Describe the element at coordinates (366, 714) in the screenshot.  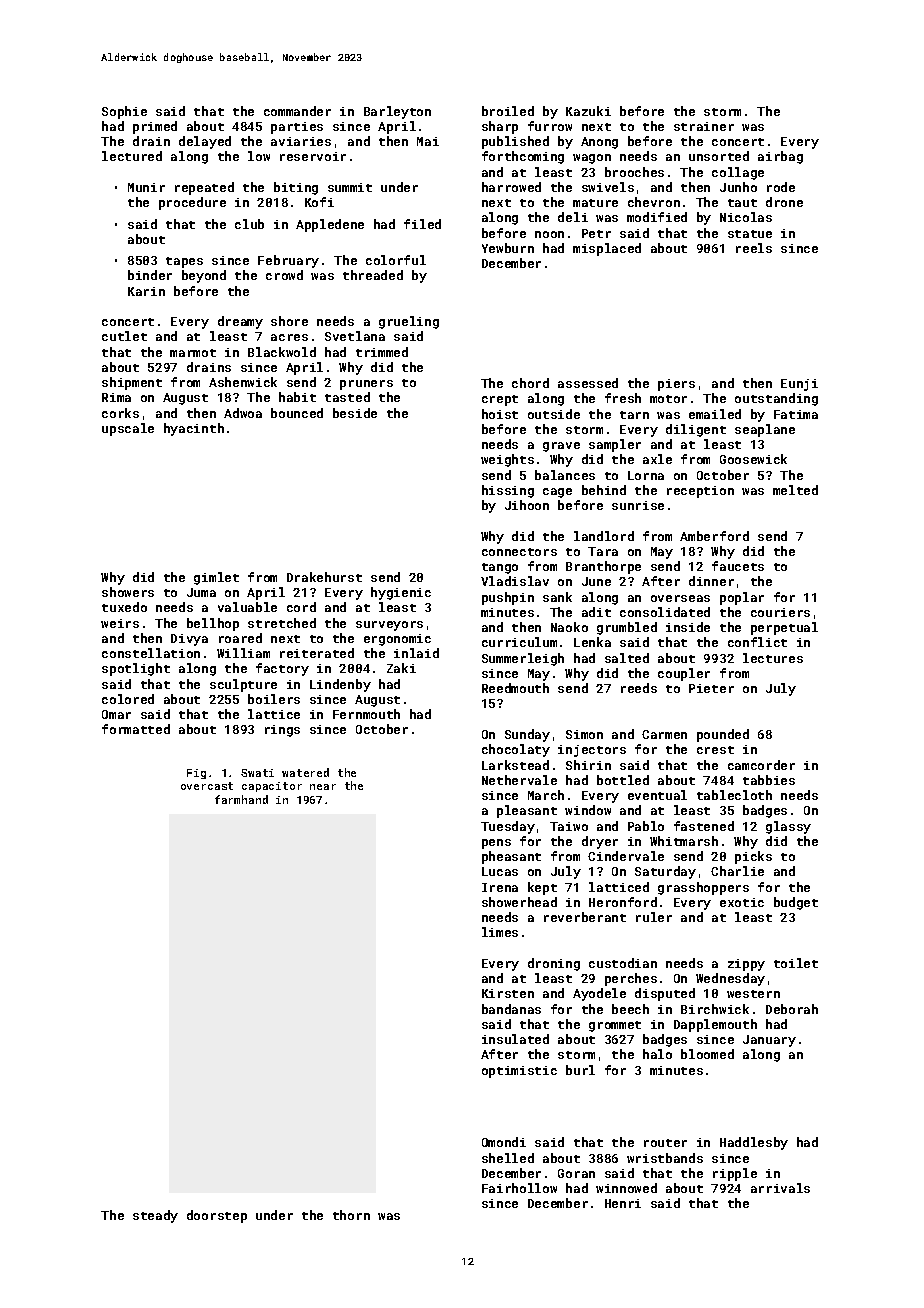
I see `Fernmouth` at that location.
